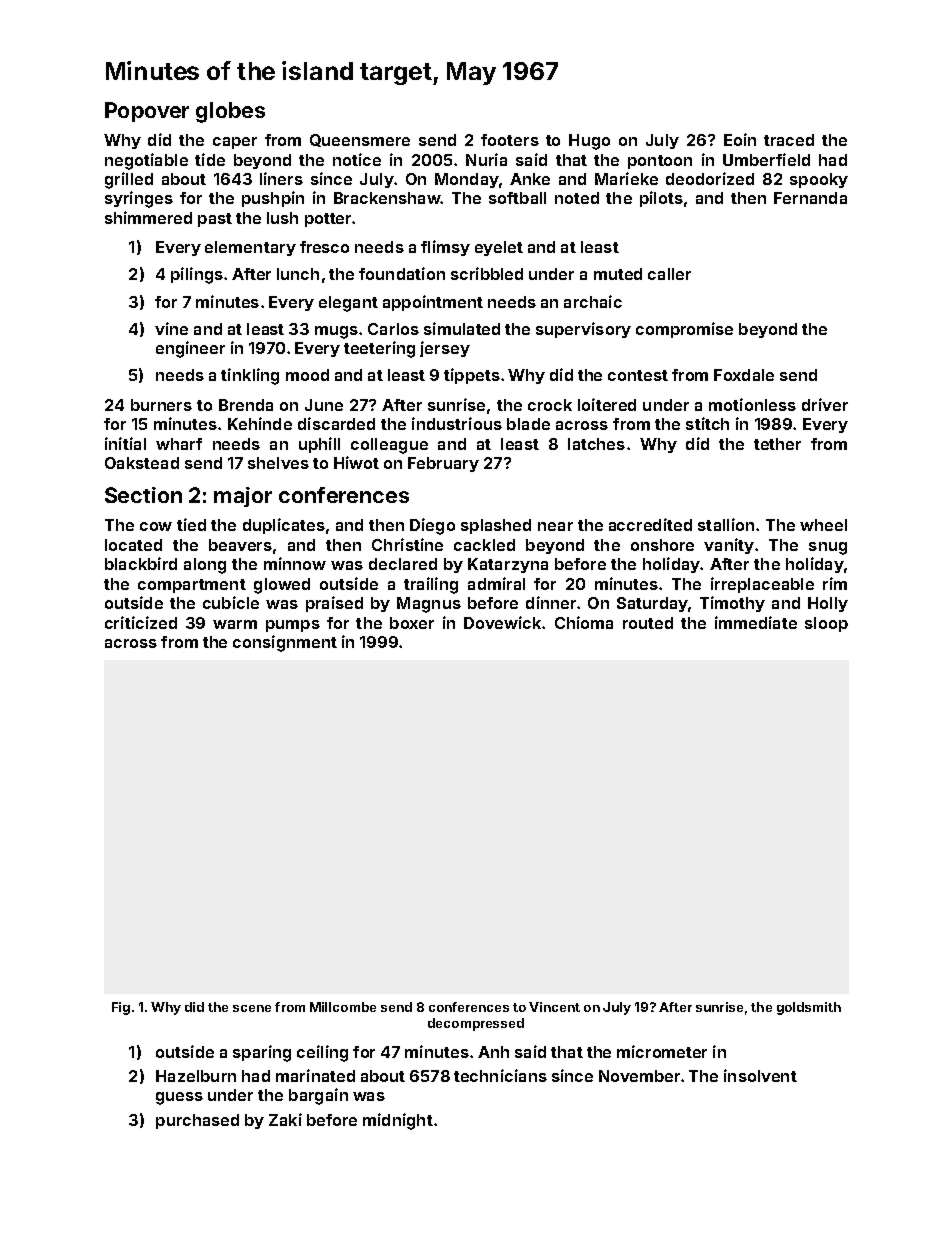 This image has height=1233, width=952. Describe the element at coordinates (823, 525) in the image. I see `wheel` at that location.
